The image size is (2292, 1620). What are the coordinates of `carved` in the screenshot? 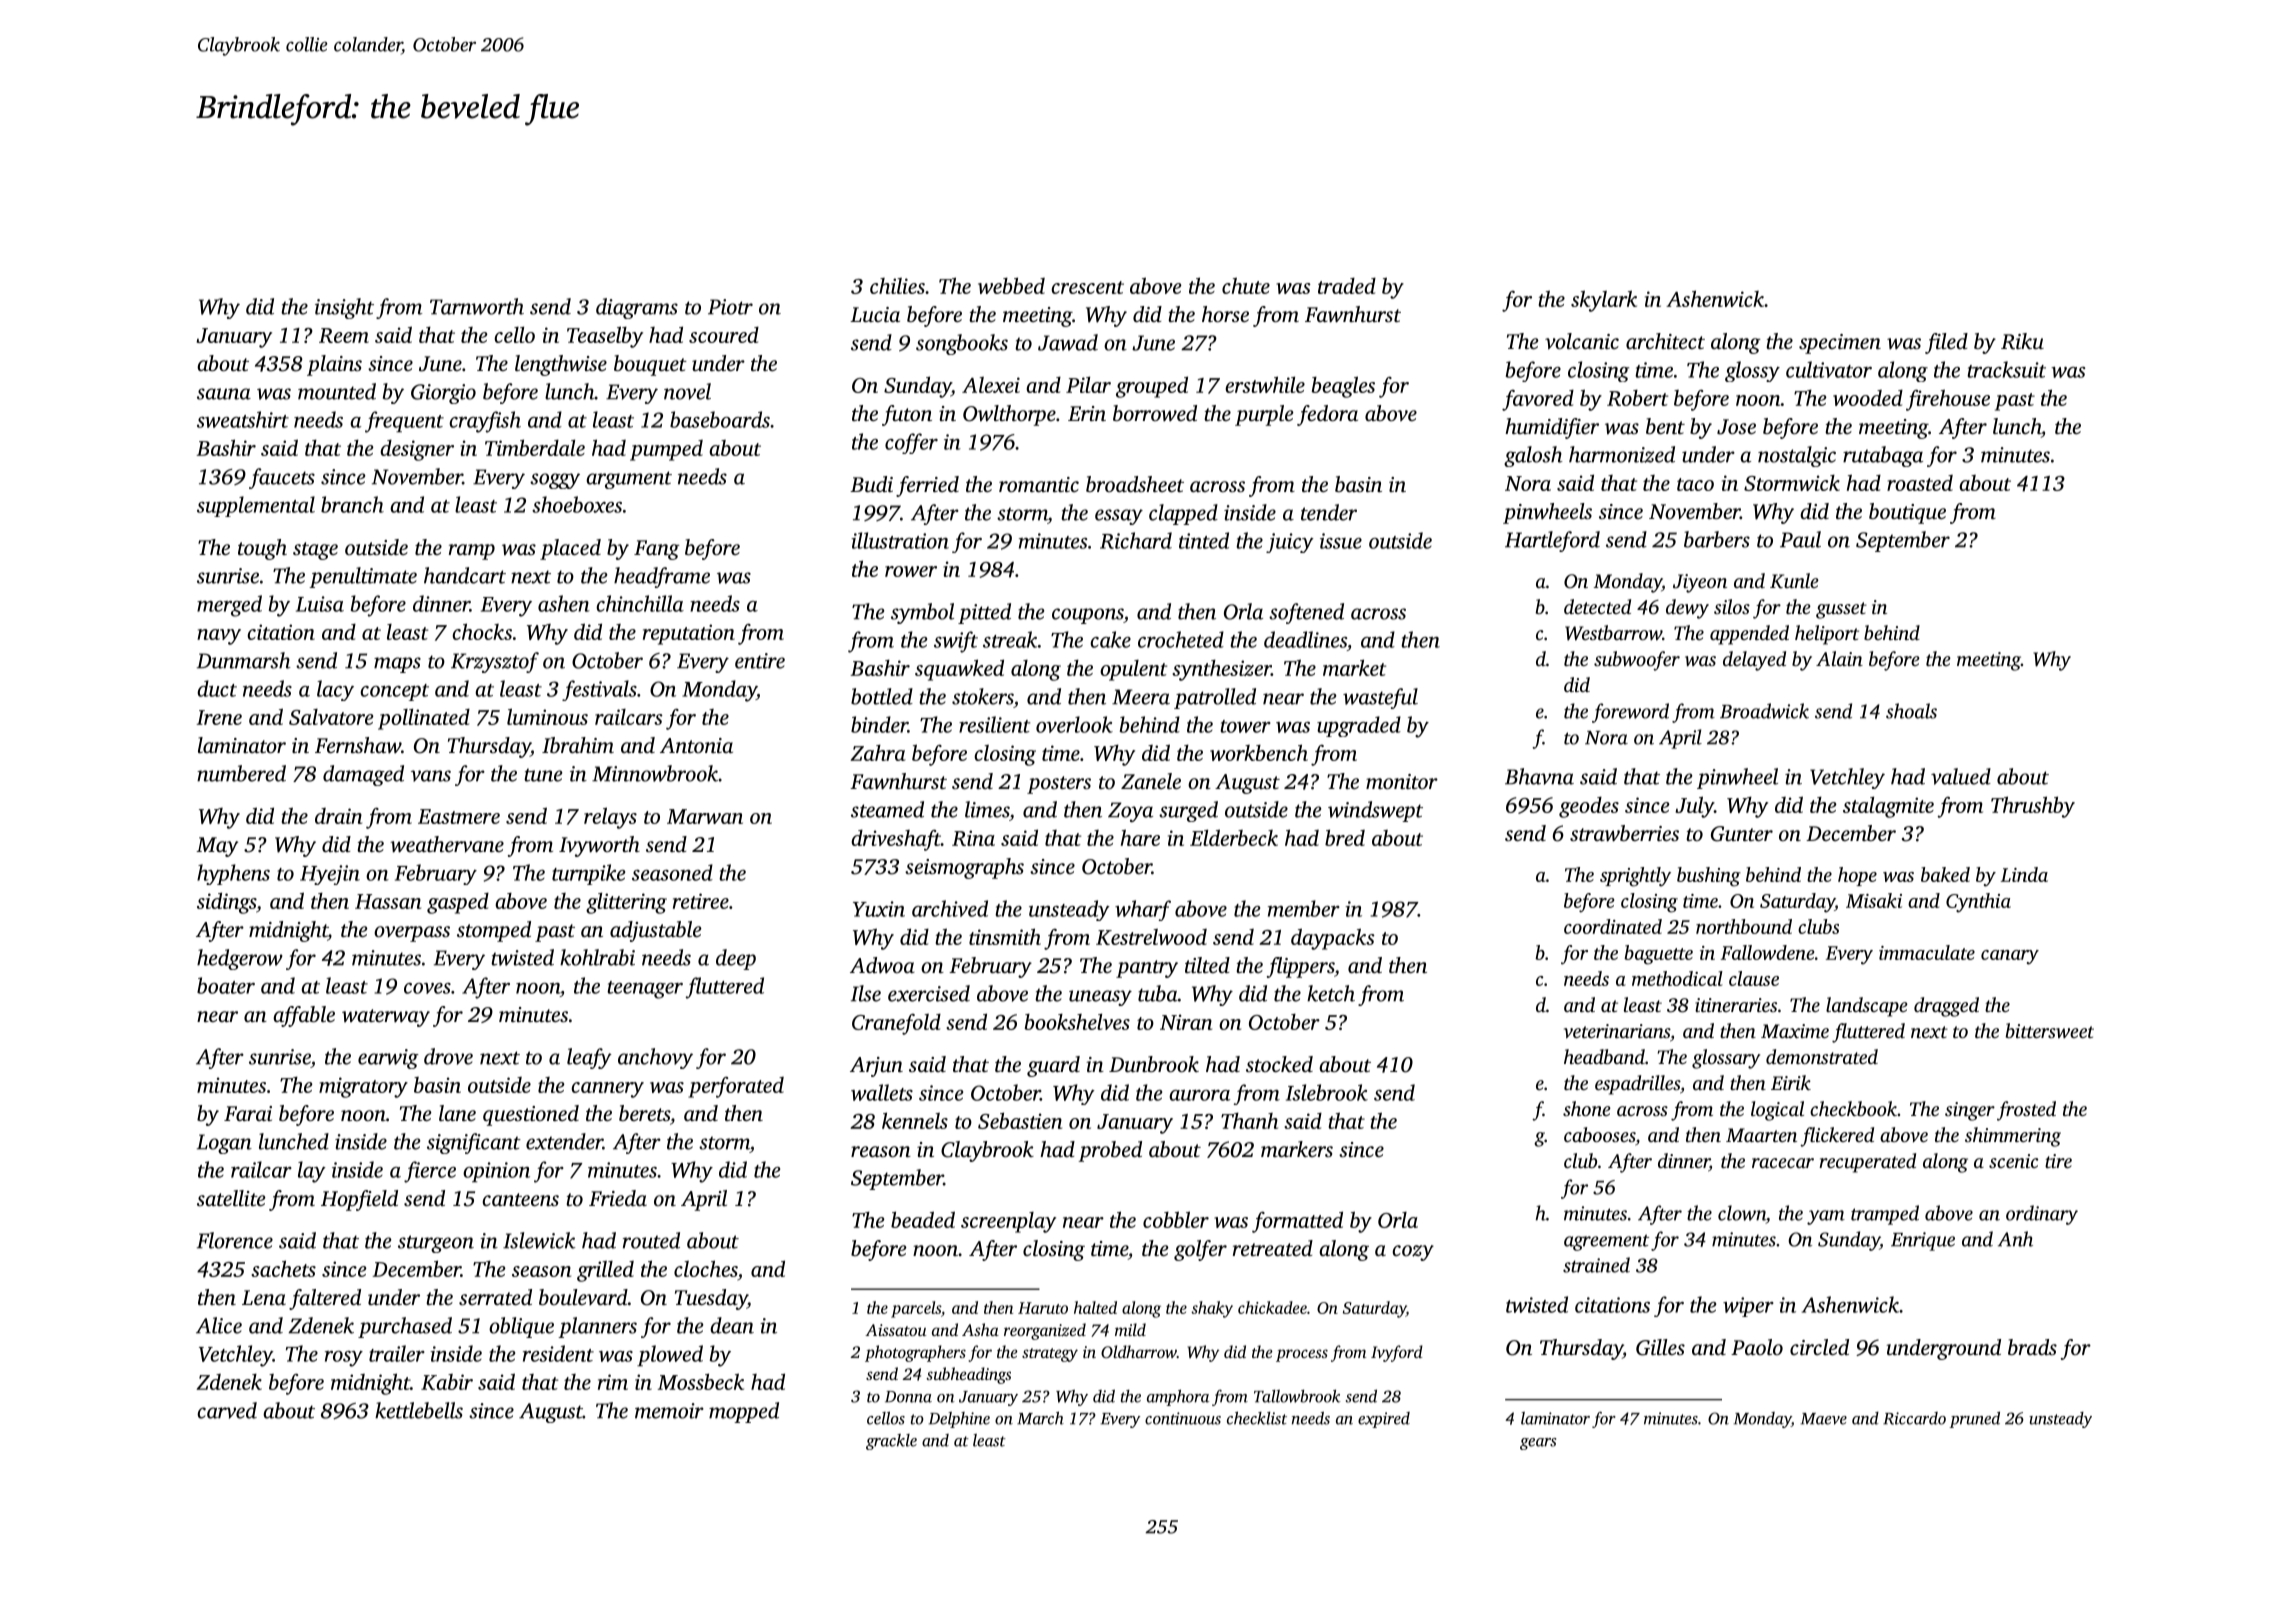 It's located at (227, 1410).
